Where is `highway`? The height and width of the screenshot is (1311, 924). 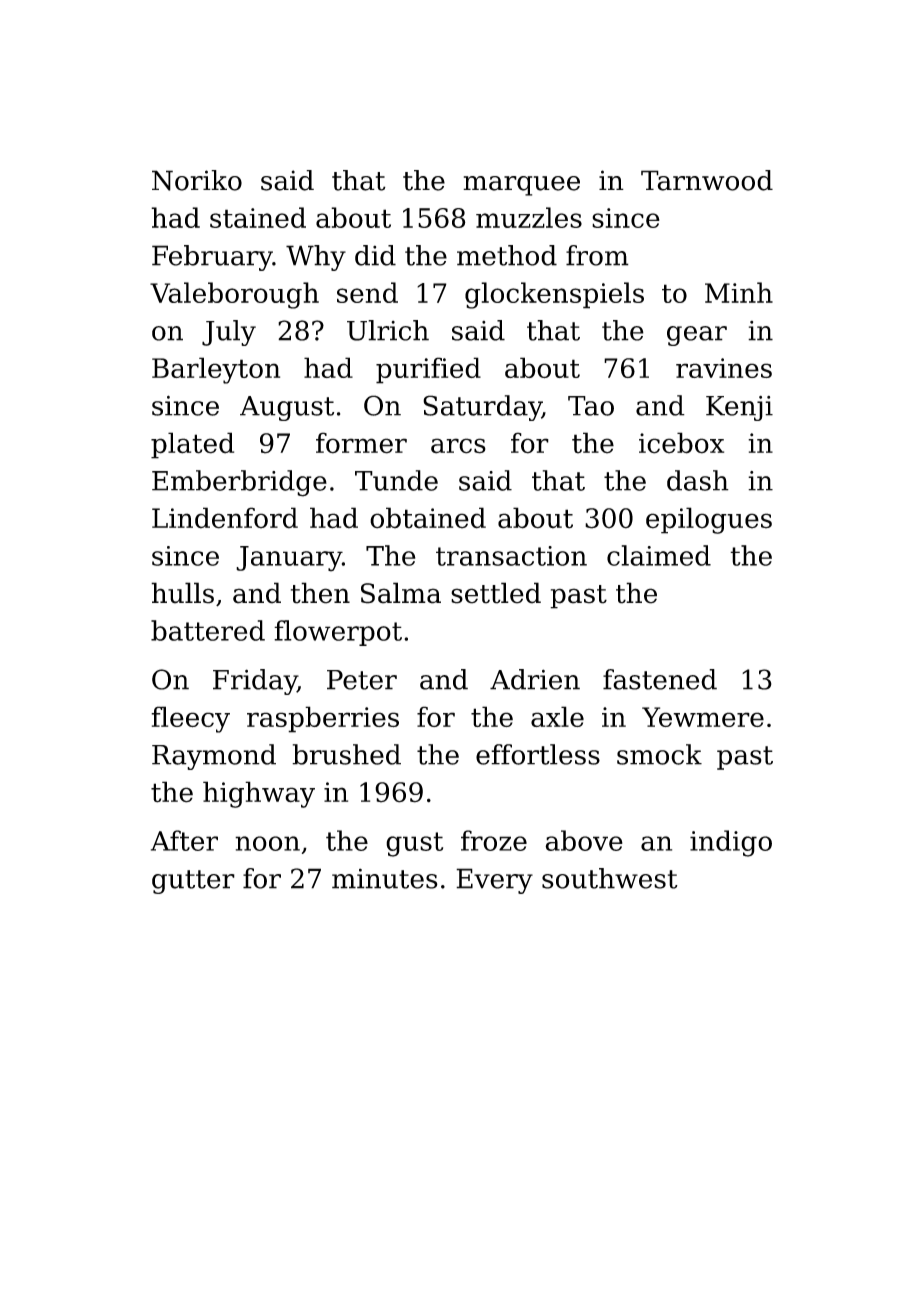
highway is located at coordinates (259, 794).
